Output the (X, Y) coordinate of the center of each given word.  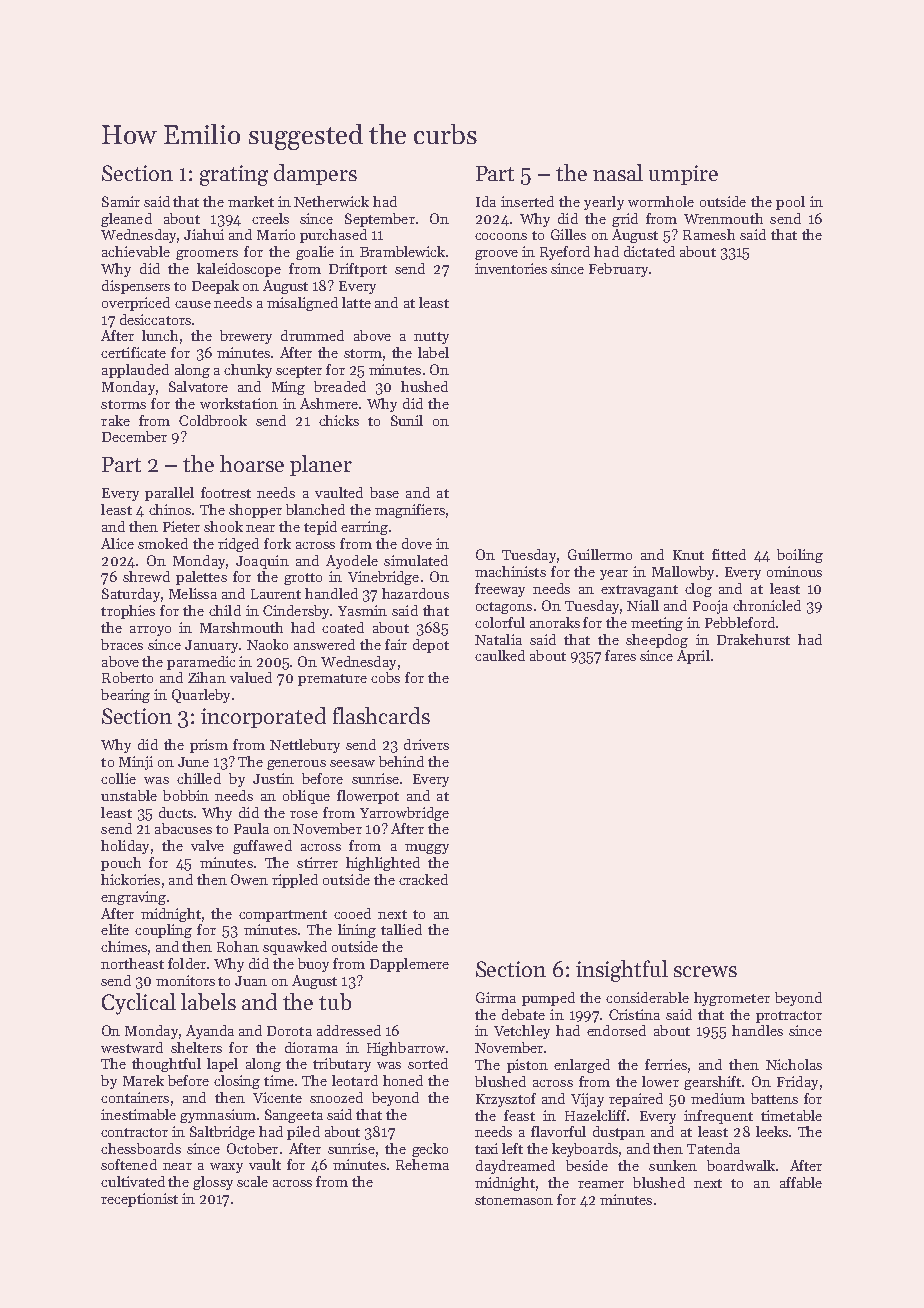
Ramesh (709, 234)
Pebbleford (740, 622)
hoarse (252, 463)
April (693, 657)
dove (417, 543)
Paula (251, 828)
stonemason (514, 1200)
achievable (136, 251)
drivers (426, 744)
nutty (431, 338)
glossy (213, 1183)
